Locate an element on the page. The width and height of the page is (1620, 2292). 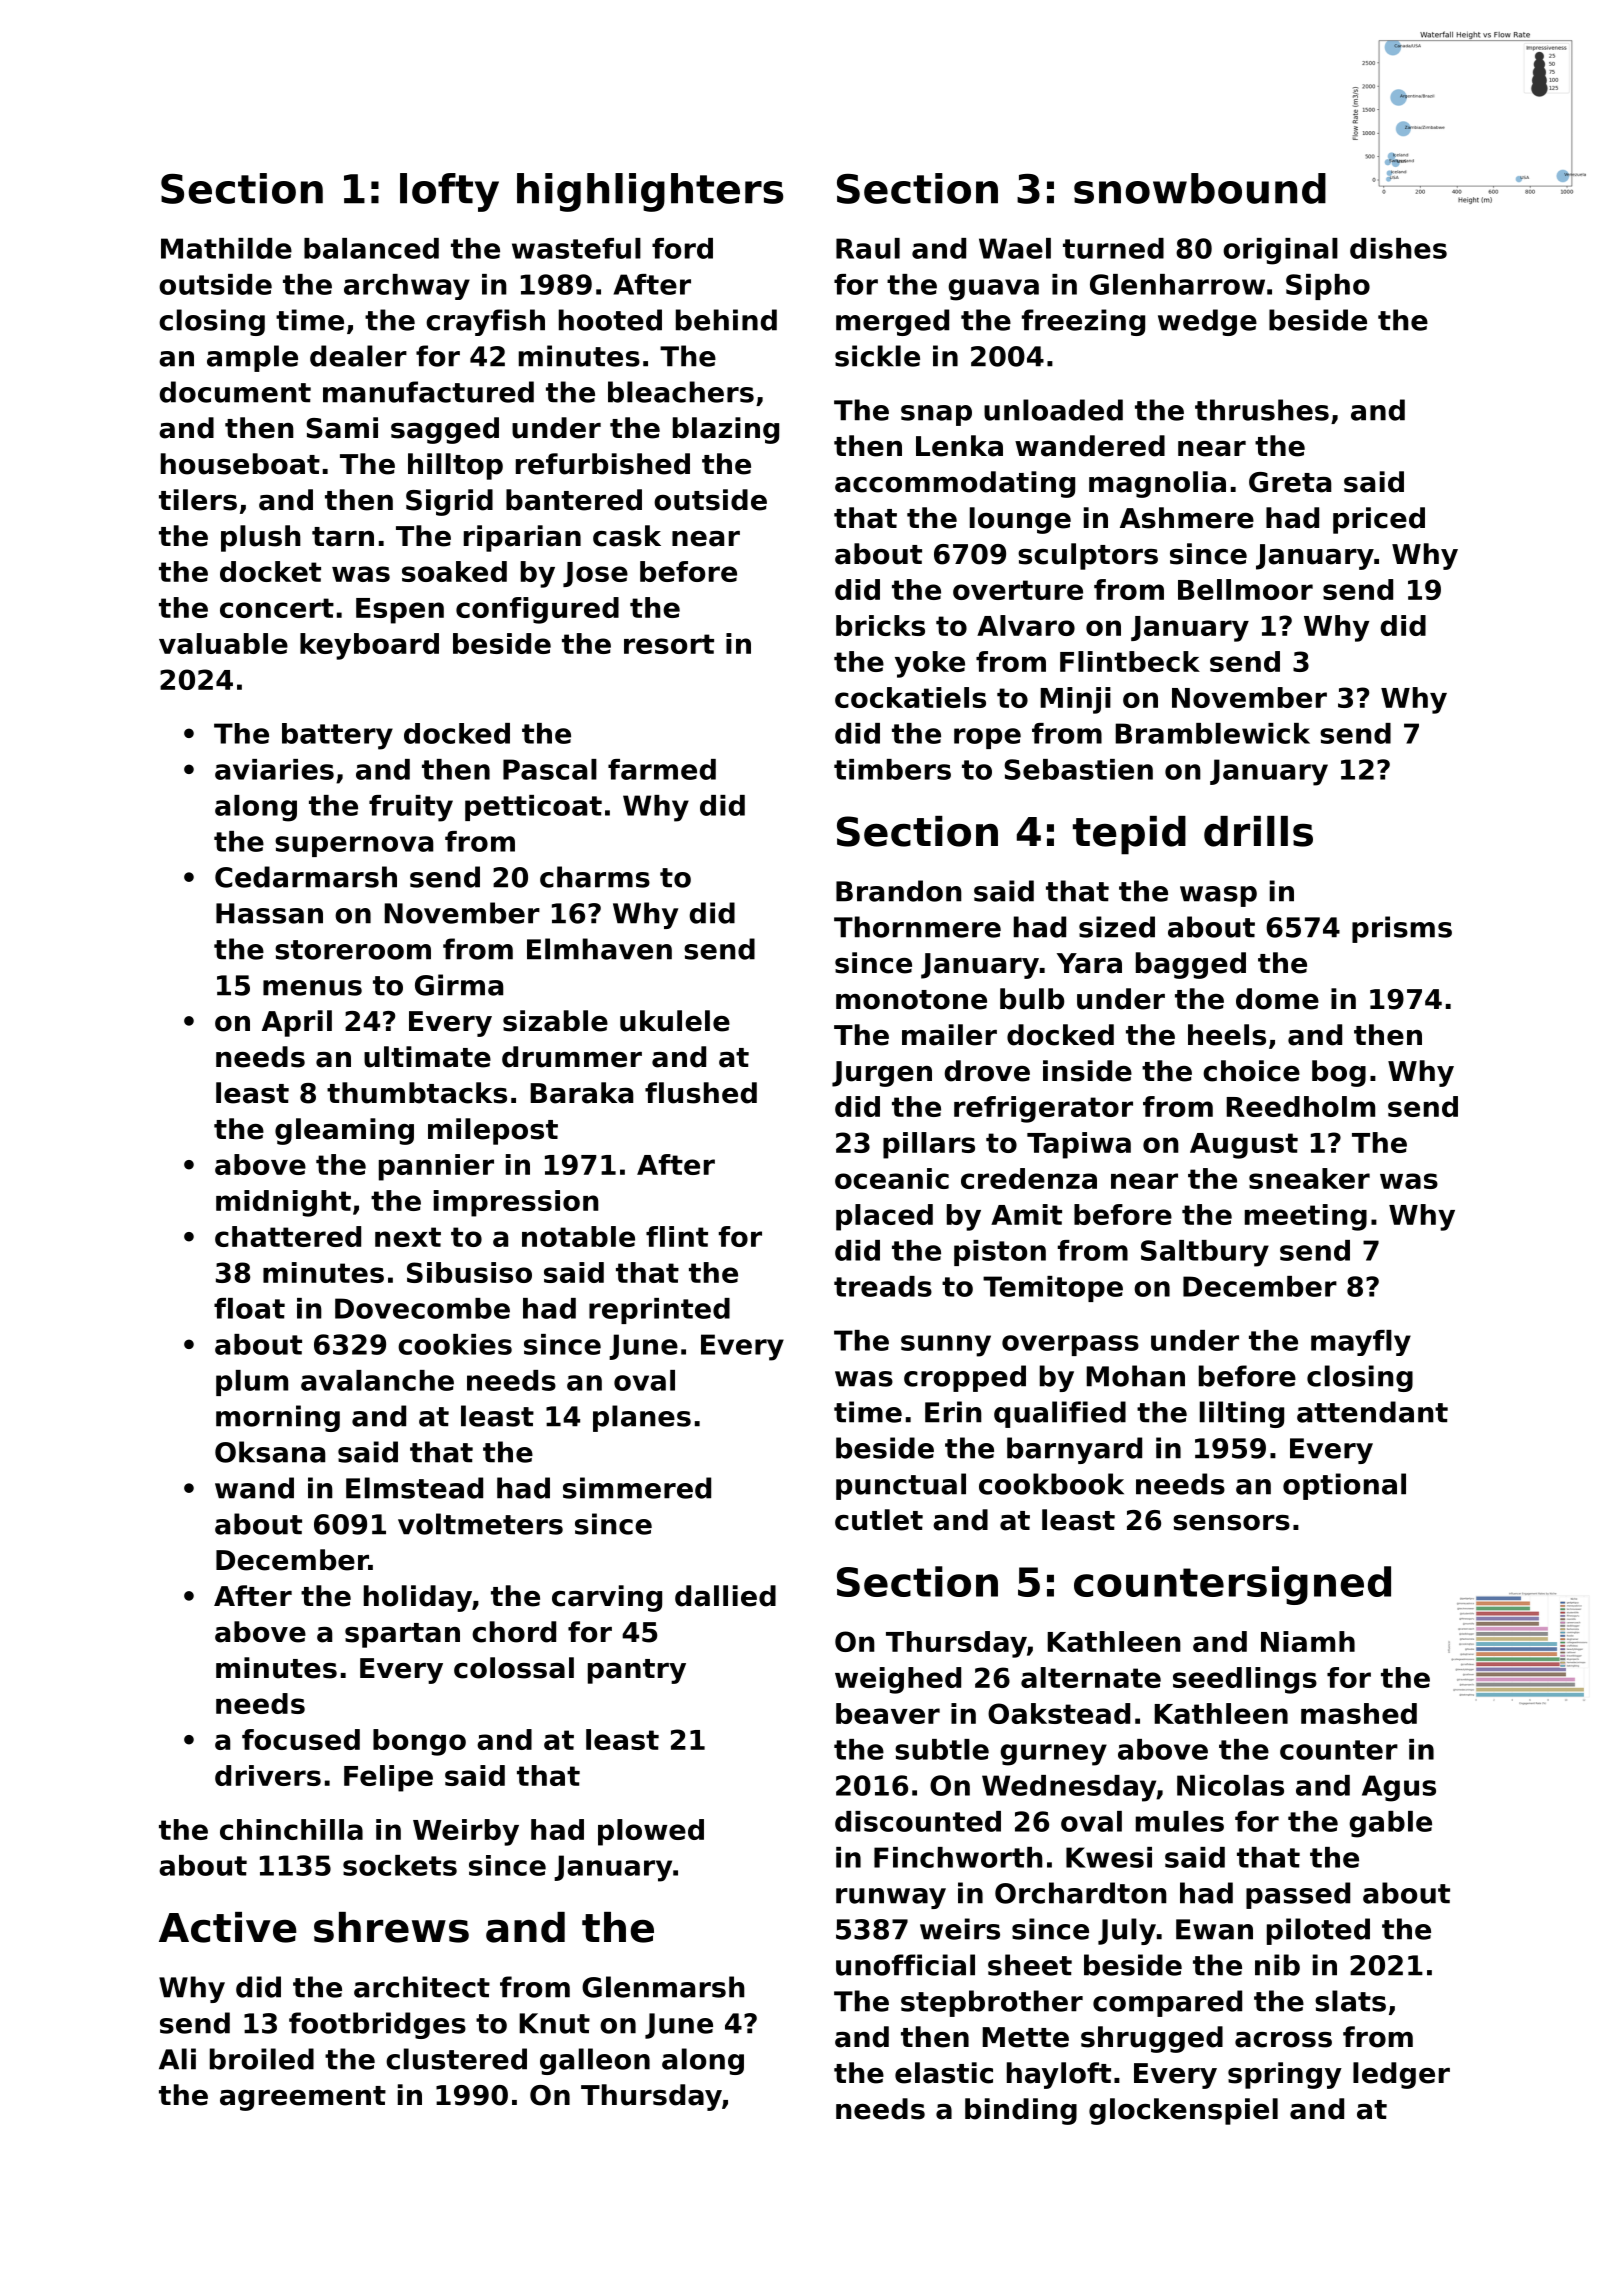
Bellmoor is located at coordinates (1245, 589).
